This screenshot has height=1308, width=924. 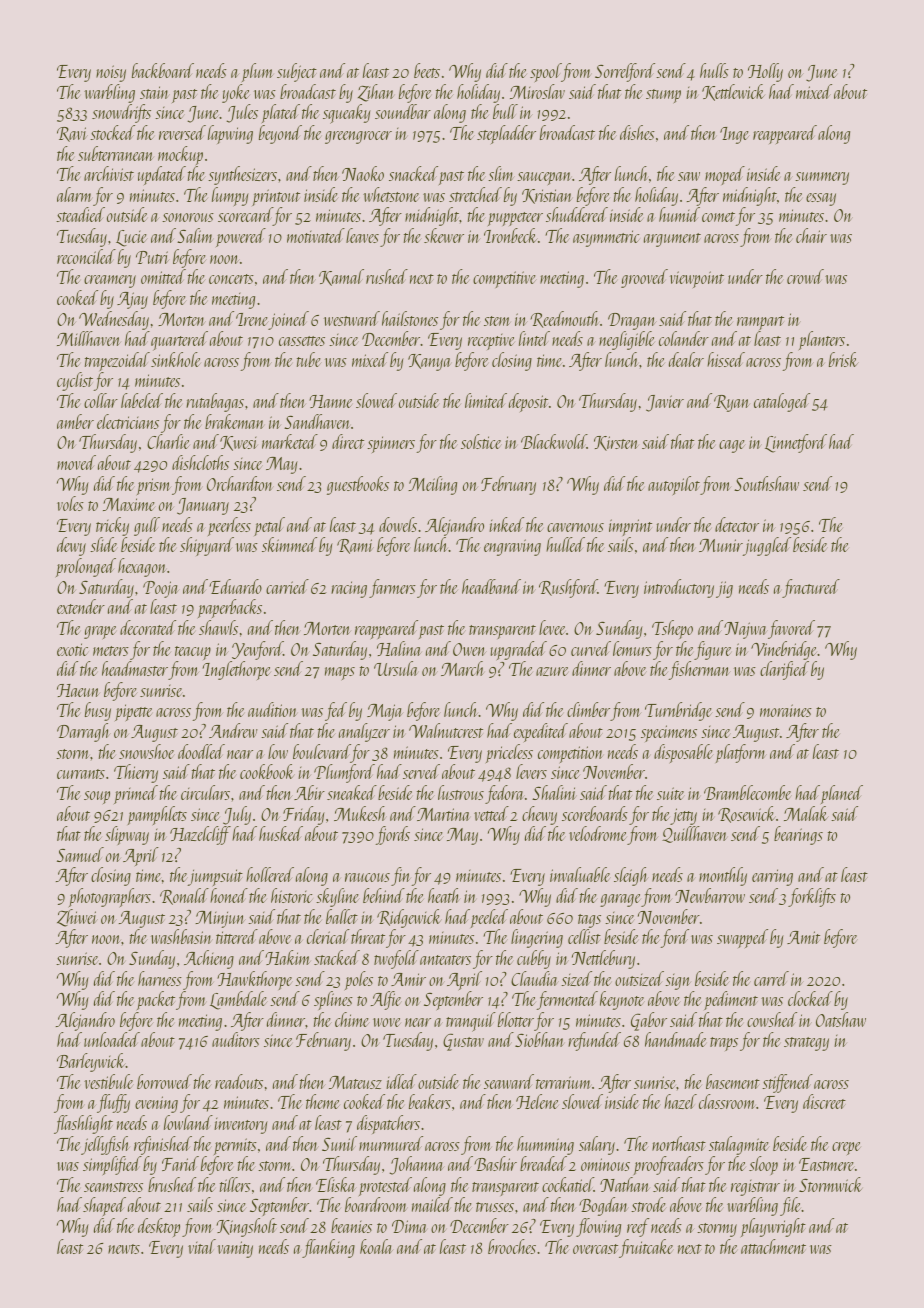 What do you see at coordinates (755, 1188) in the screenshot?
I see `registrar` at bounding box center [755, 1188].
